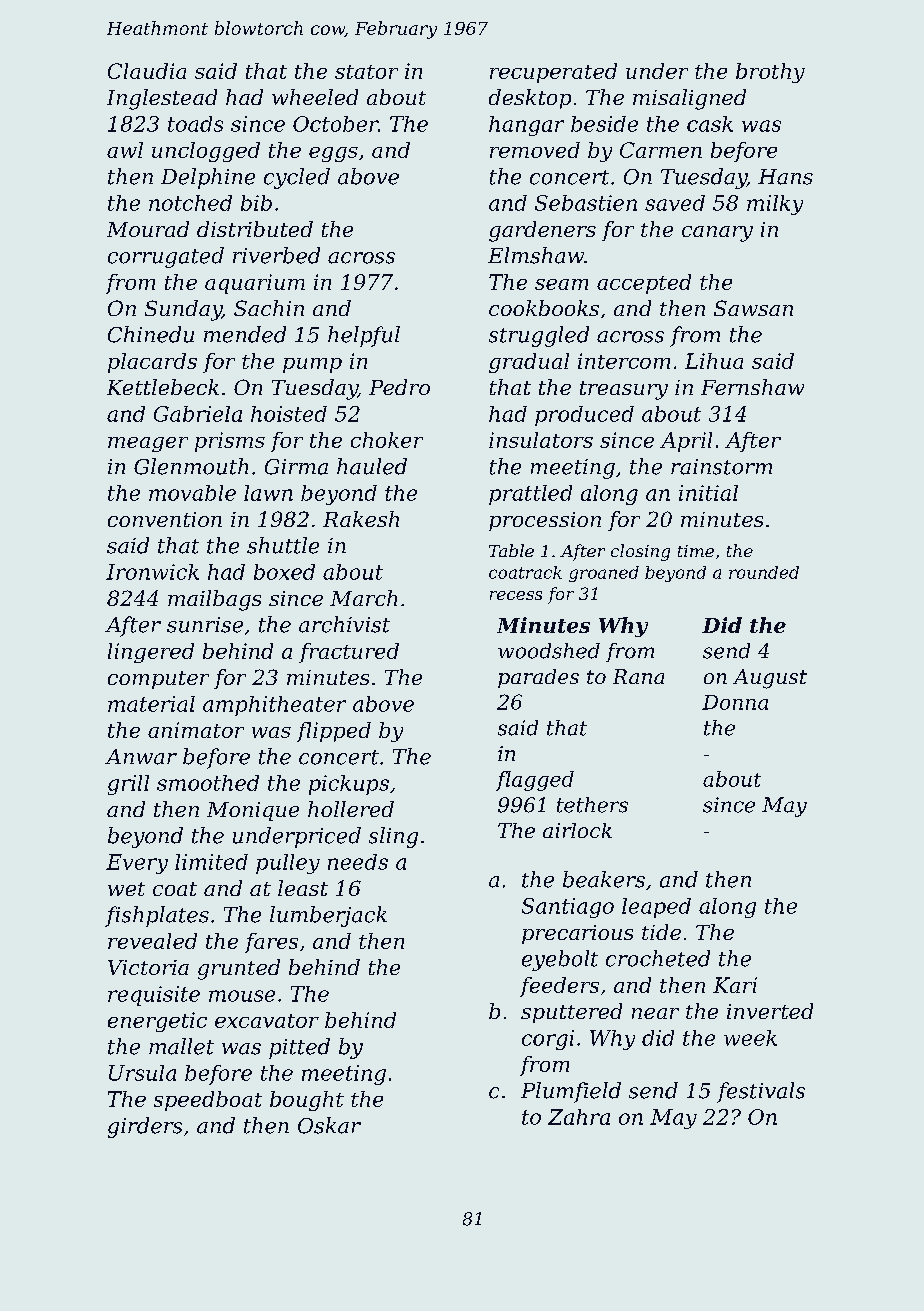  Describe the element at coordinates (542, 231) in the screenshot. I see `gardeners` at that location.
